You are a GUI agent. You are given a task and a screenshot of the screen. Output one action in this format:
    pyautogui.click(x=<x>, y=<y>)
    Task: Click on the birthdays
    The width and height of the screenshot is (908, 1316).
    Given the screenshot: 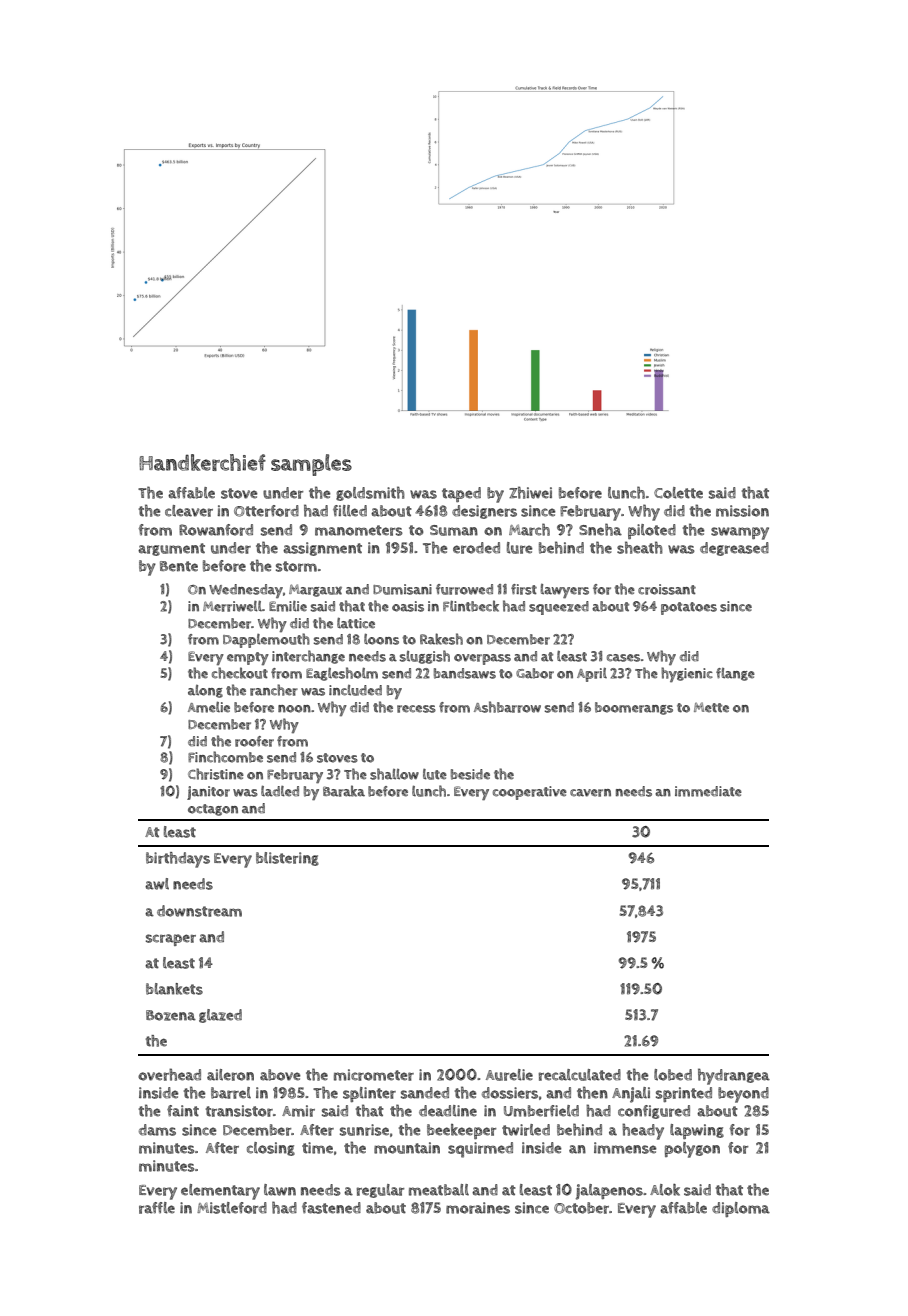 What is the action you would take?
    pyautogui.click(x=178, y=860)
